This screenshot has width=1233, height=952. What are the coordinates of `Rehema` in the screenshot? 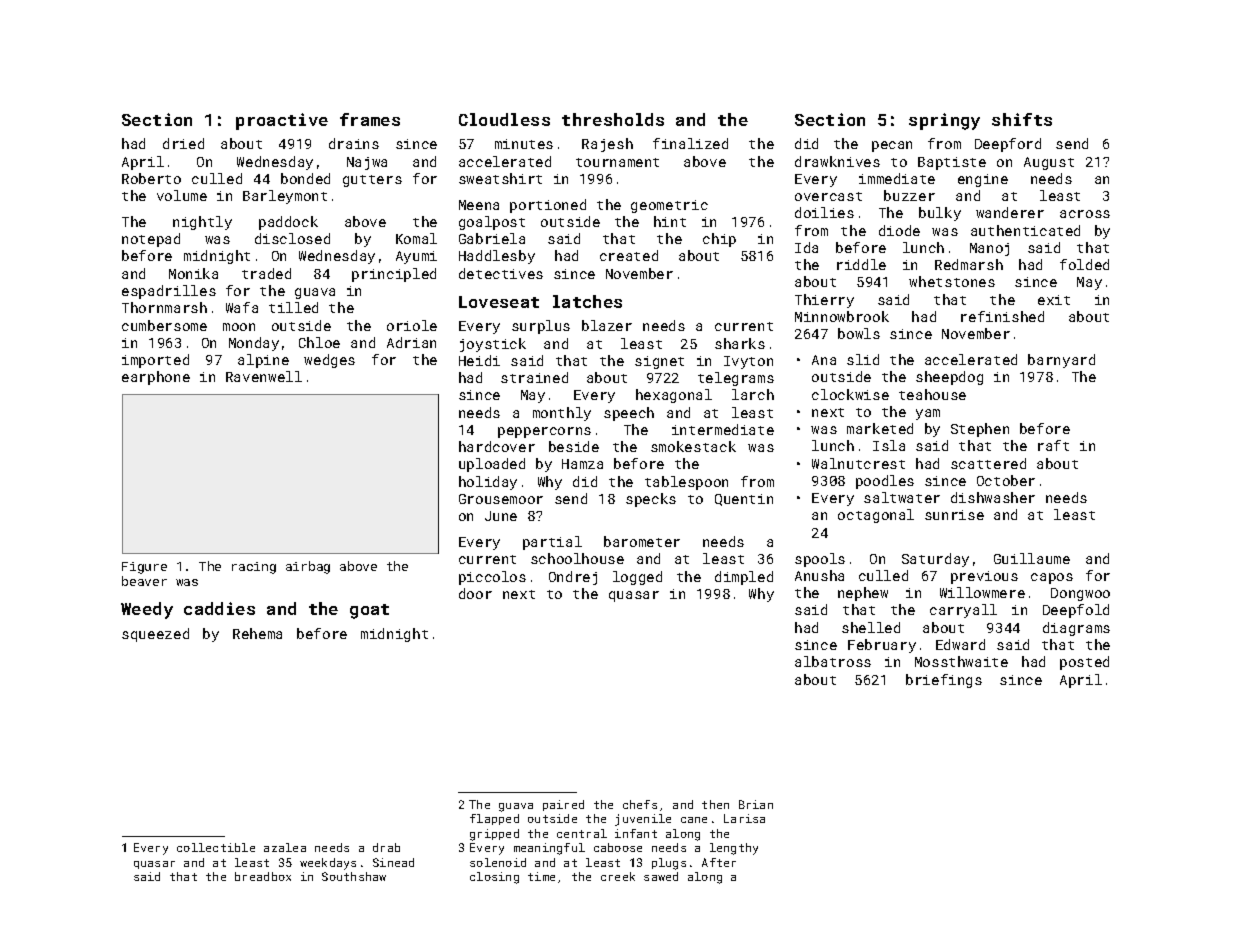 It's located at (257, 633).
